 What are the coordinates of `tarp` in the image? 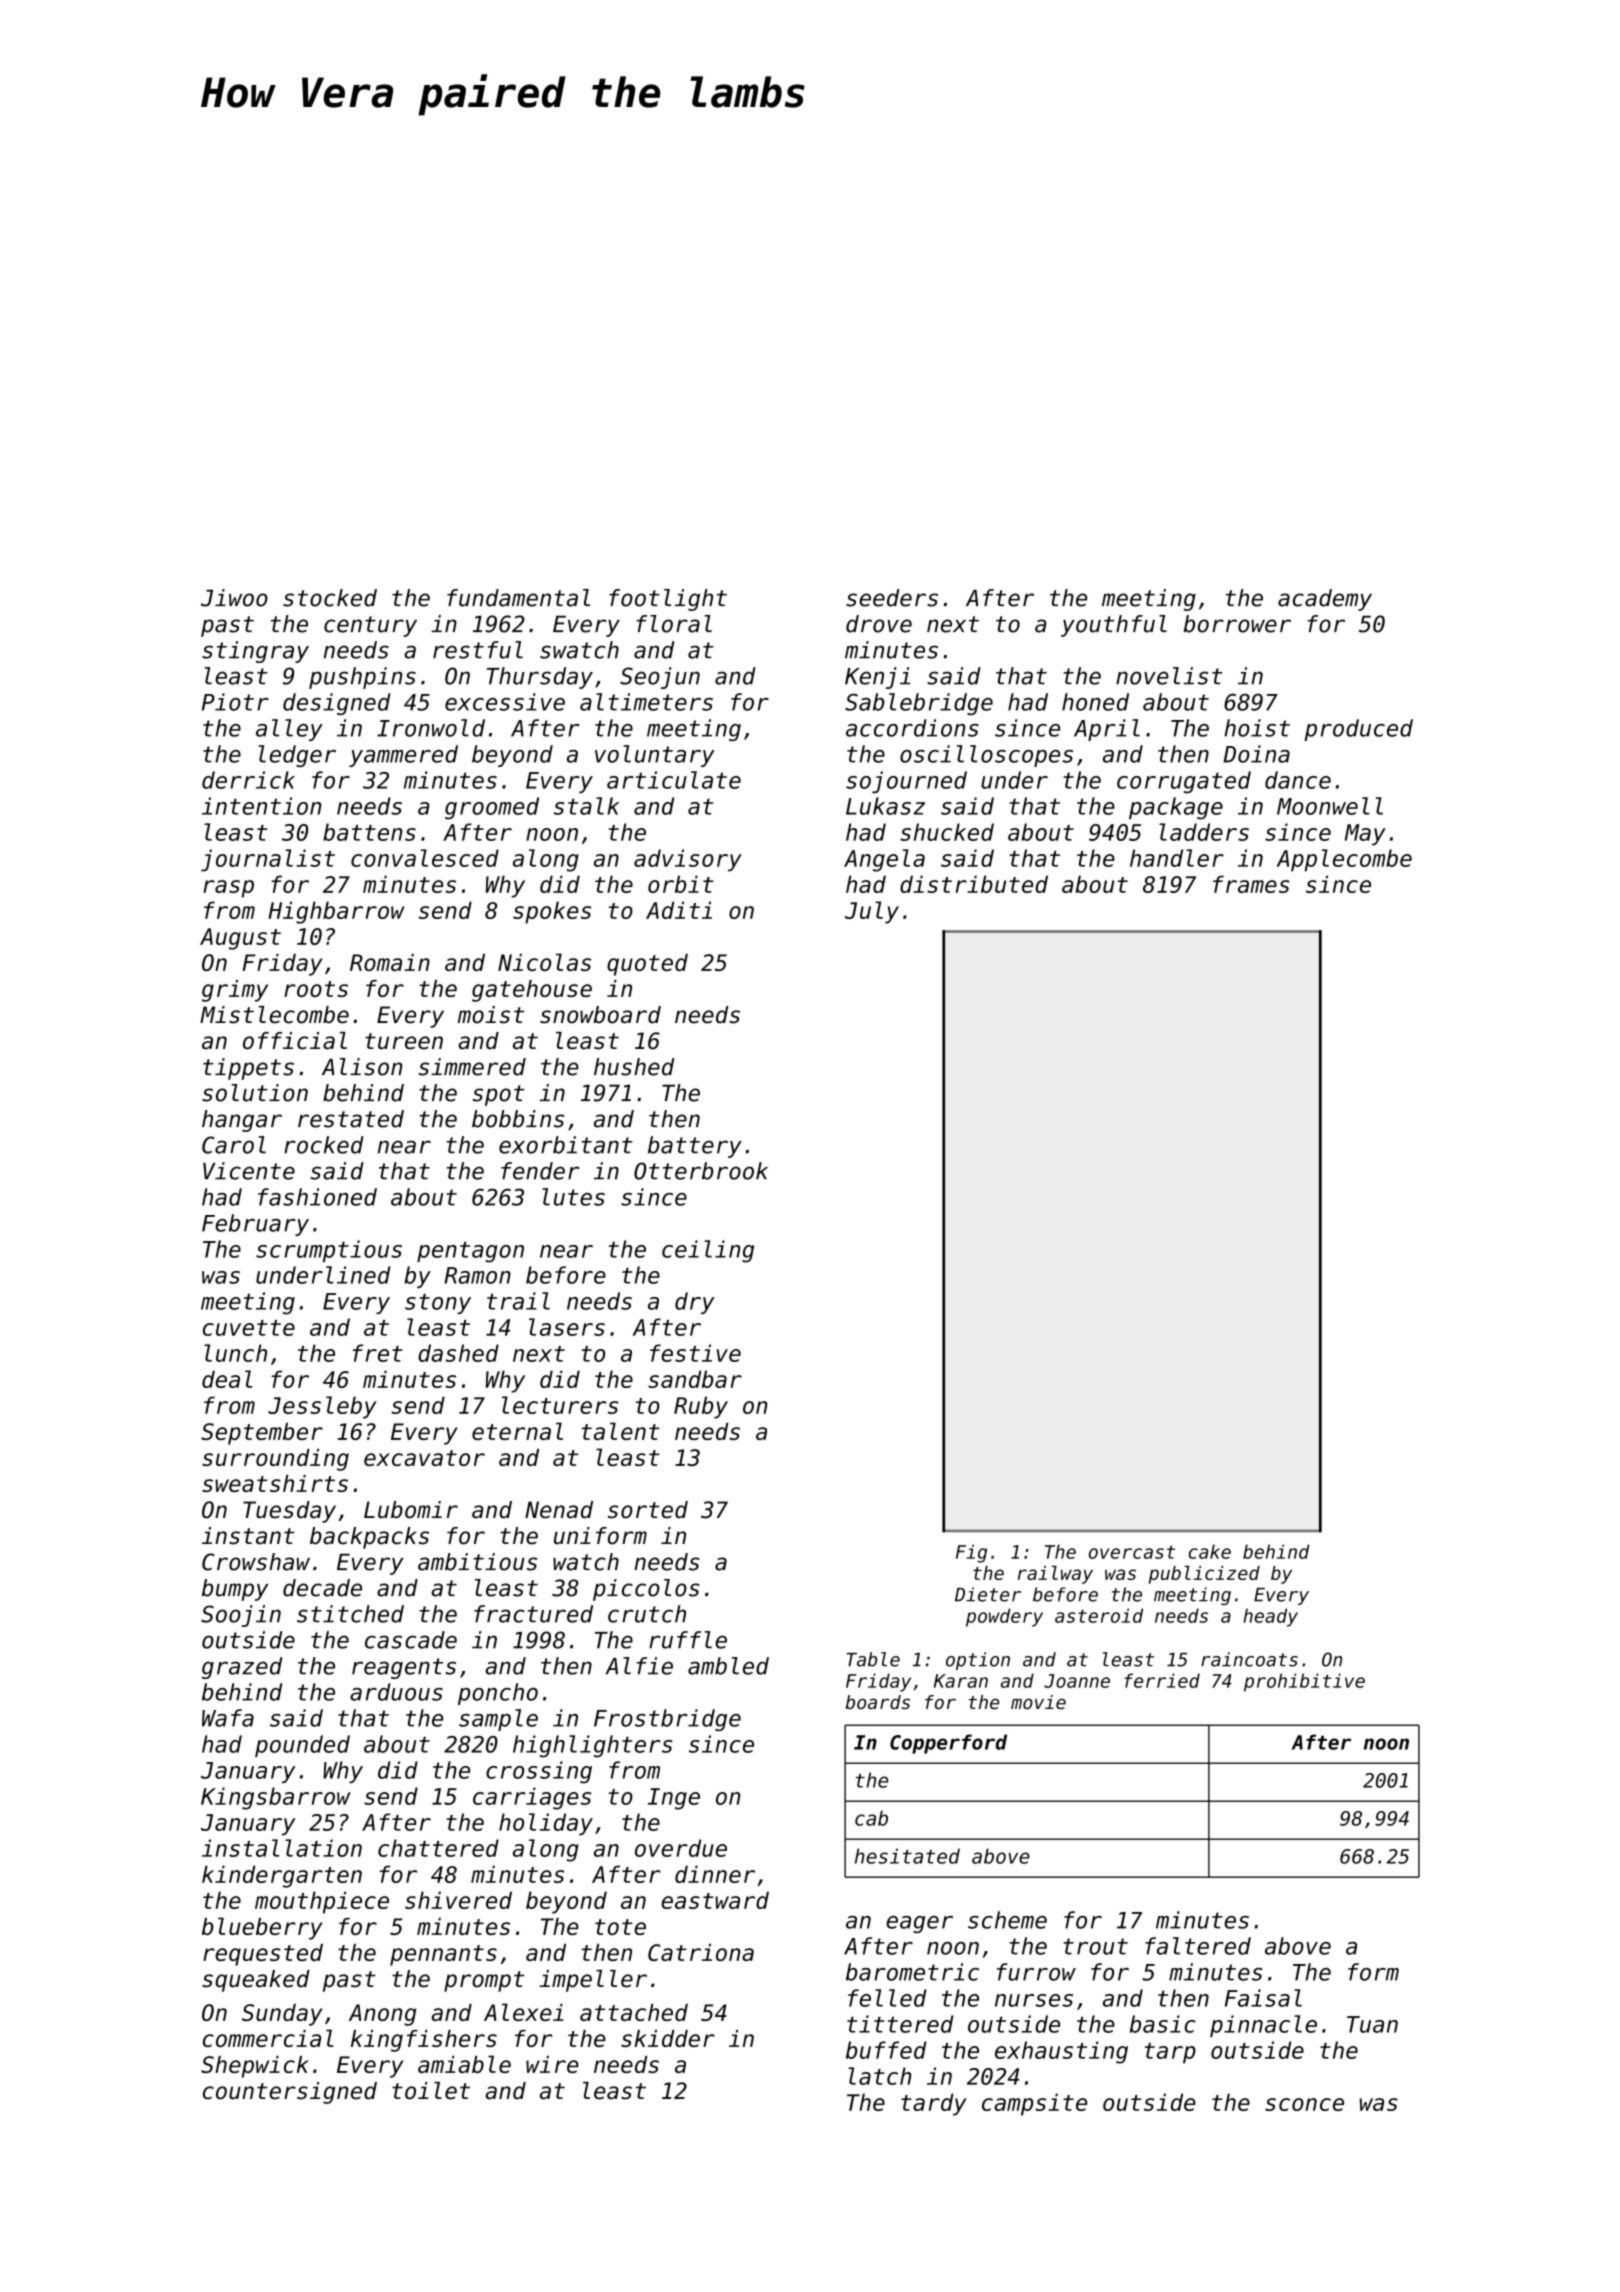 It's located at (1170, 2053).
